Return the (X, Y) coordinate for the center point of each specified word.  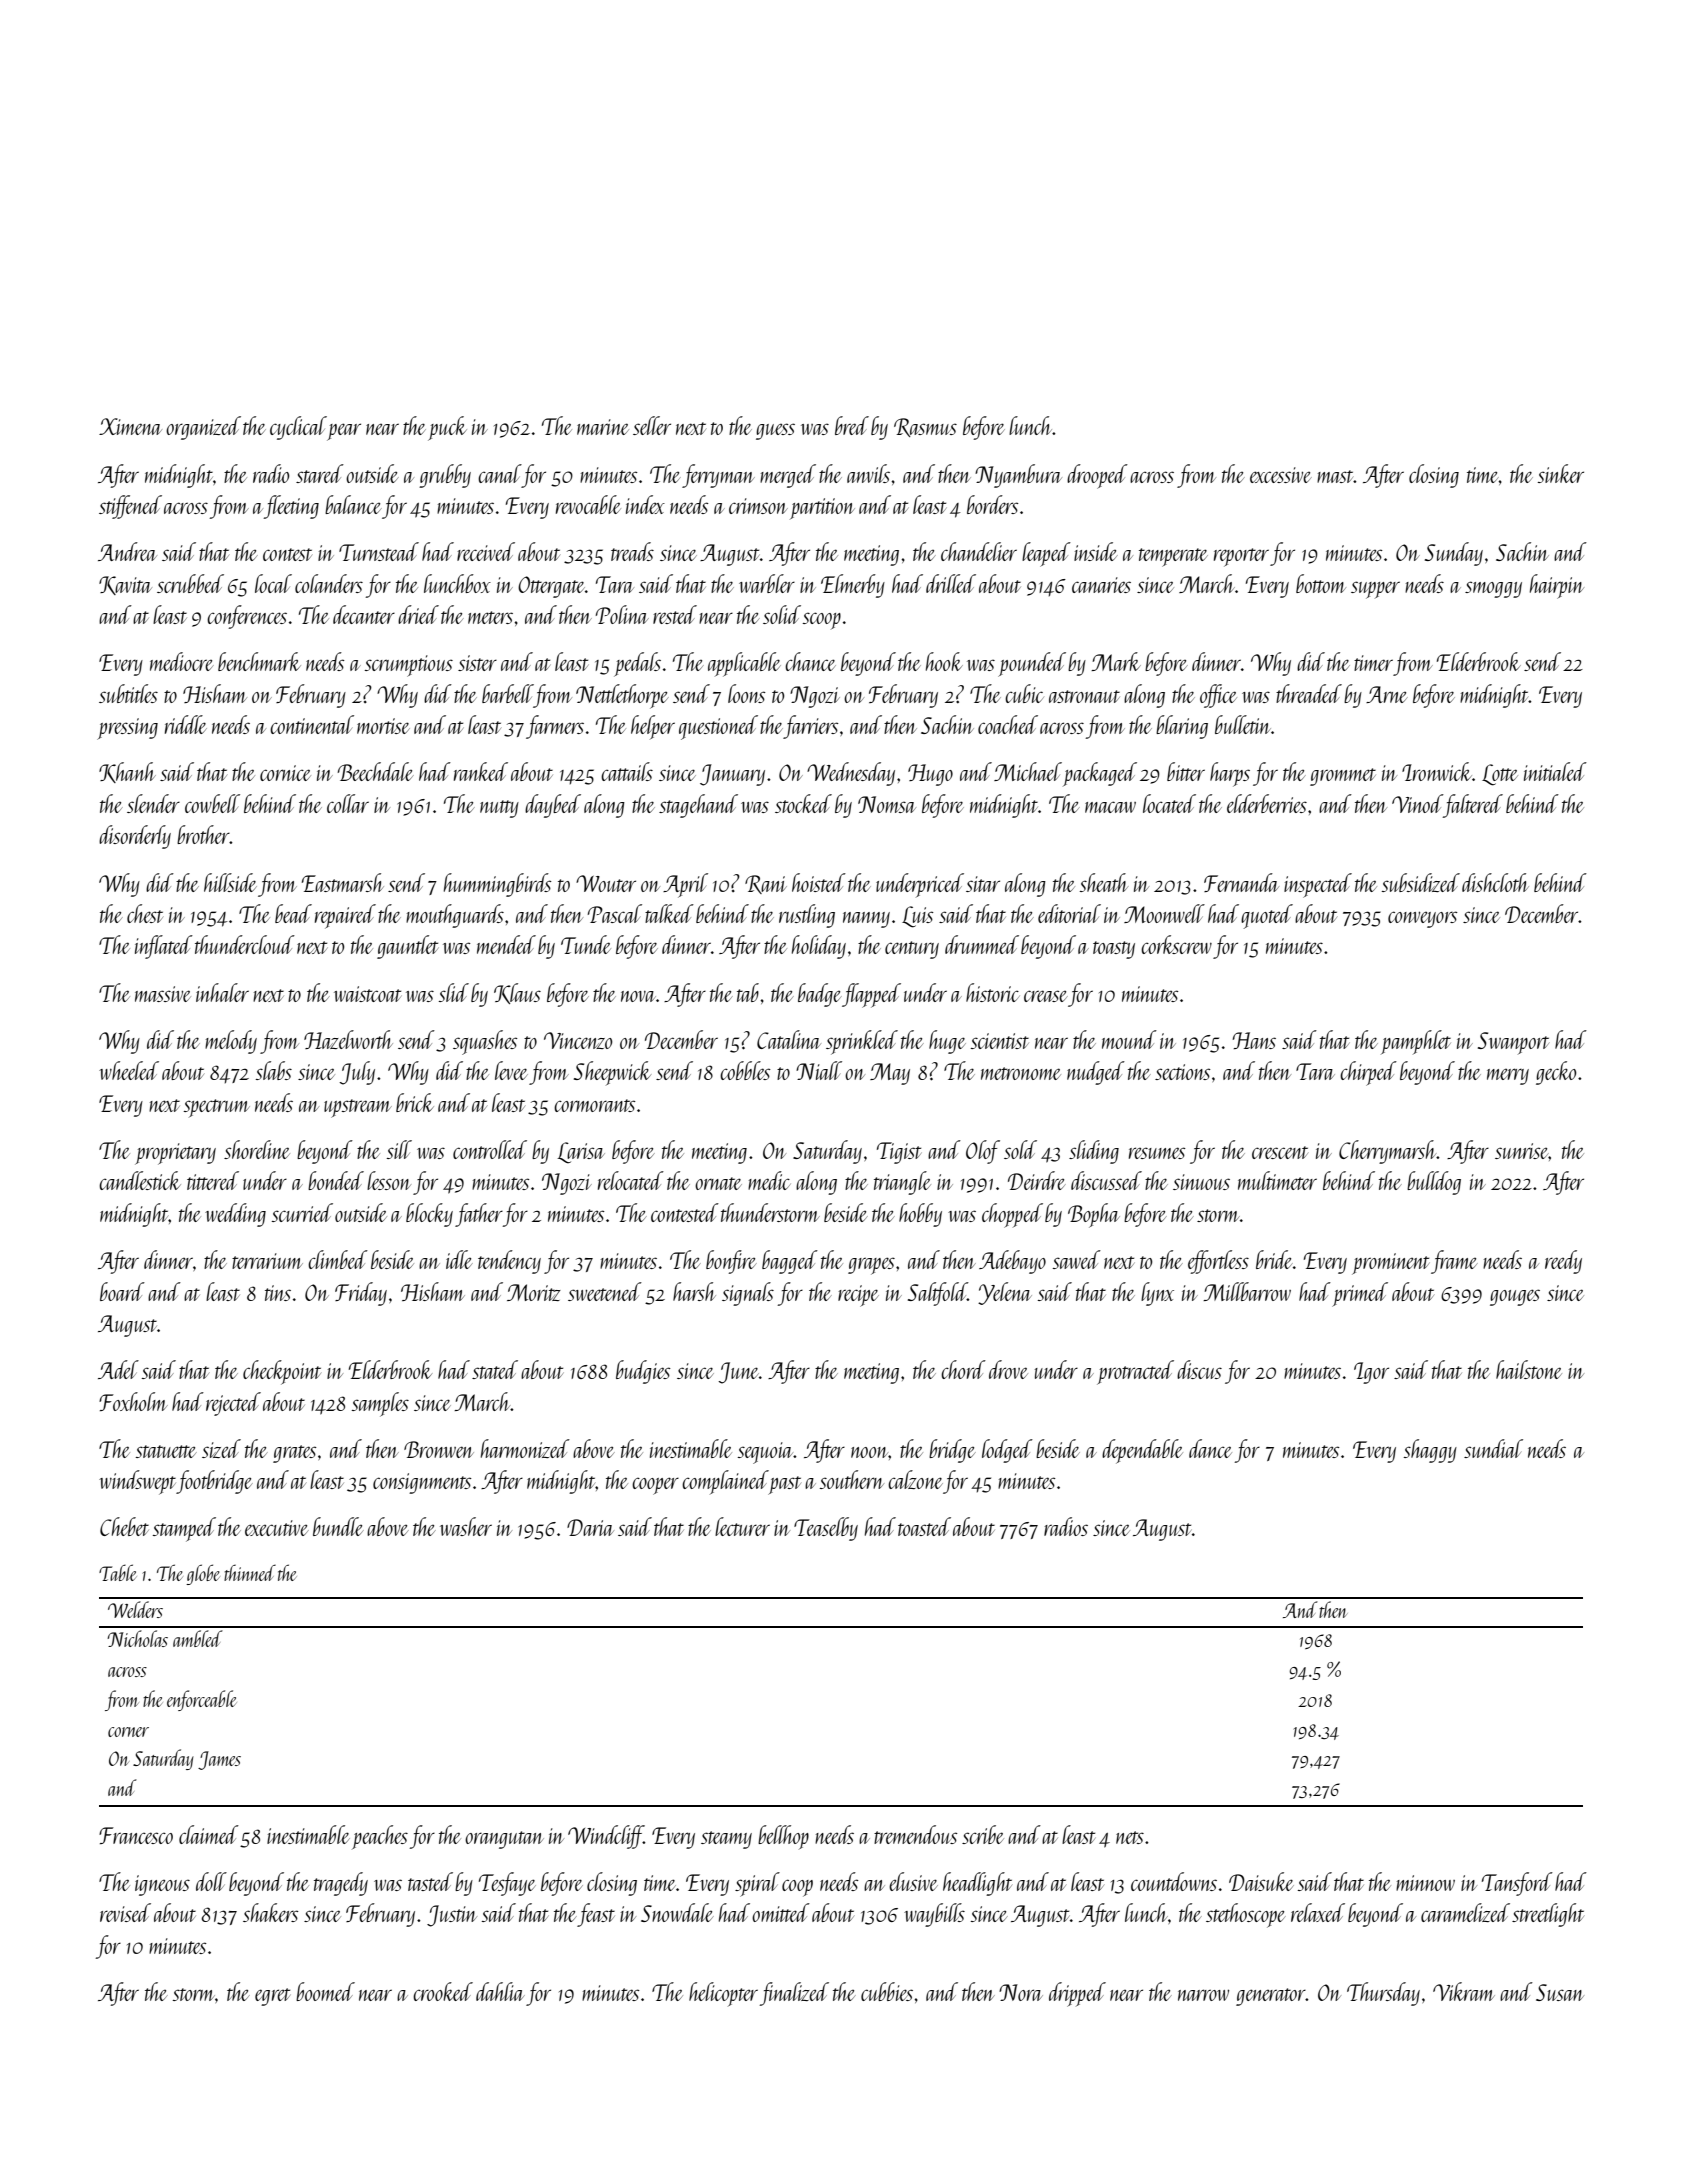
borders (992, 504)
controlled (490, 1149)
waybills (934, 1915)
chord (963, 1369)
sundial (1493, 1448)
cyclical (298, 428)
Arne (1387, 694)
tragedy (341, 1884)
